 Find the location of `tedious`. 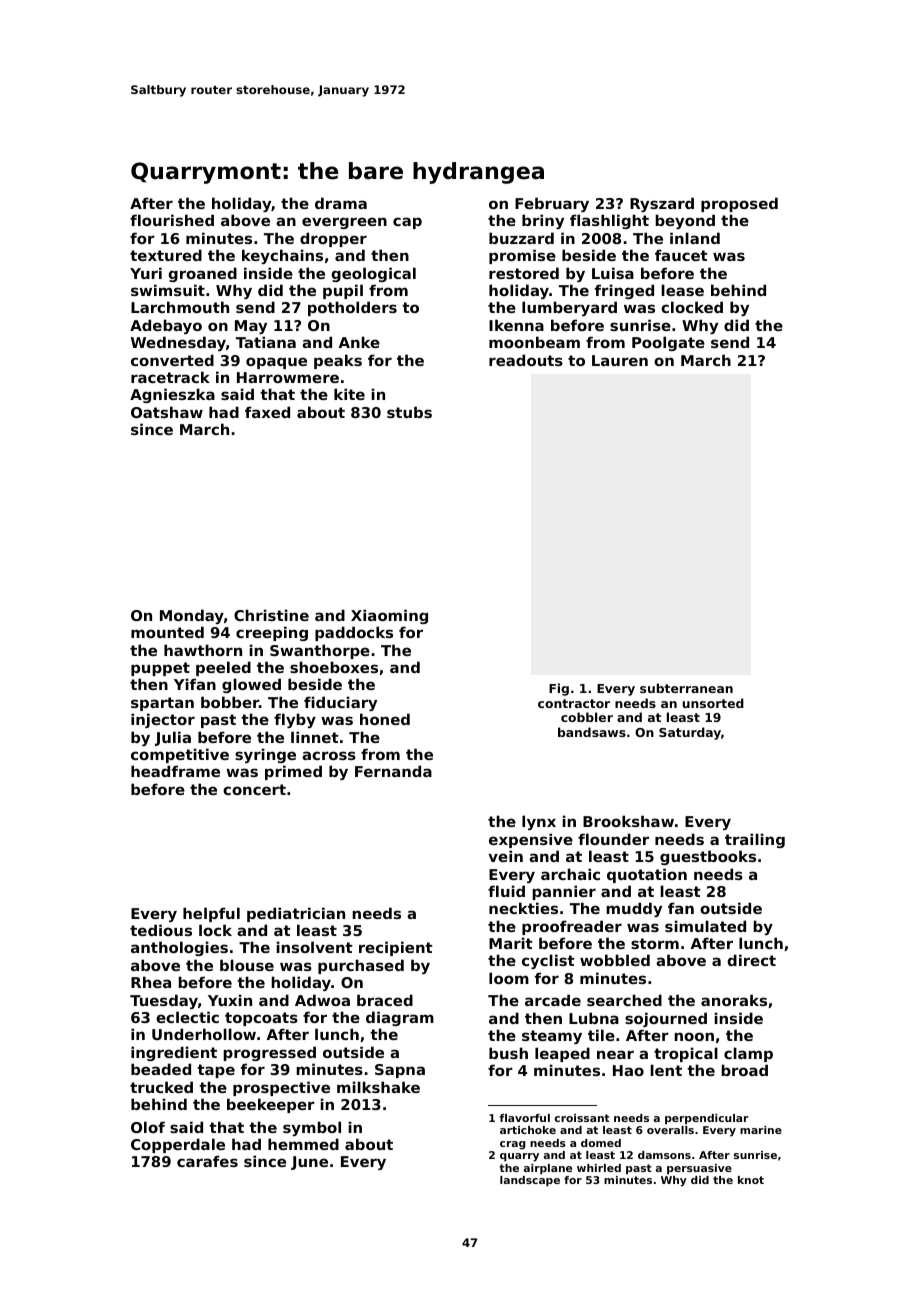

tedious is located at coordinates (161, 930).
